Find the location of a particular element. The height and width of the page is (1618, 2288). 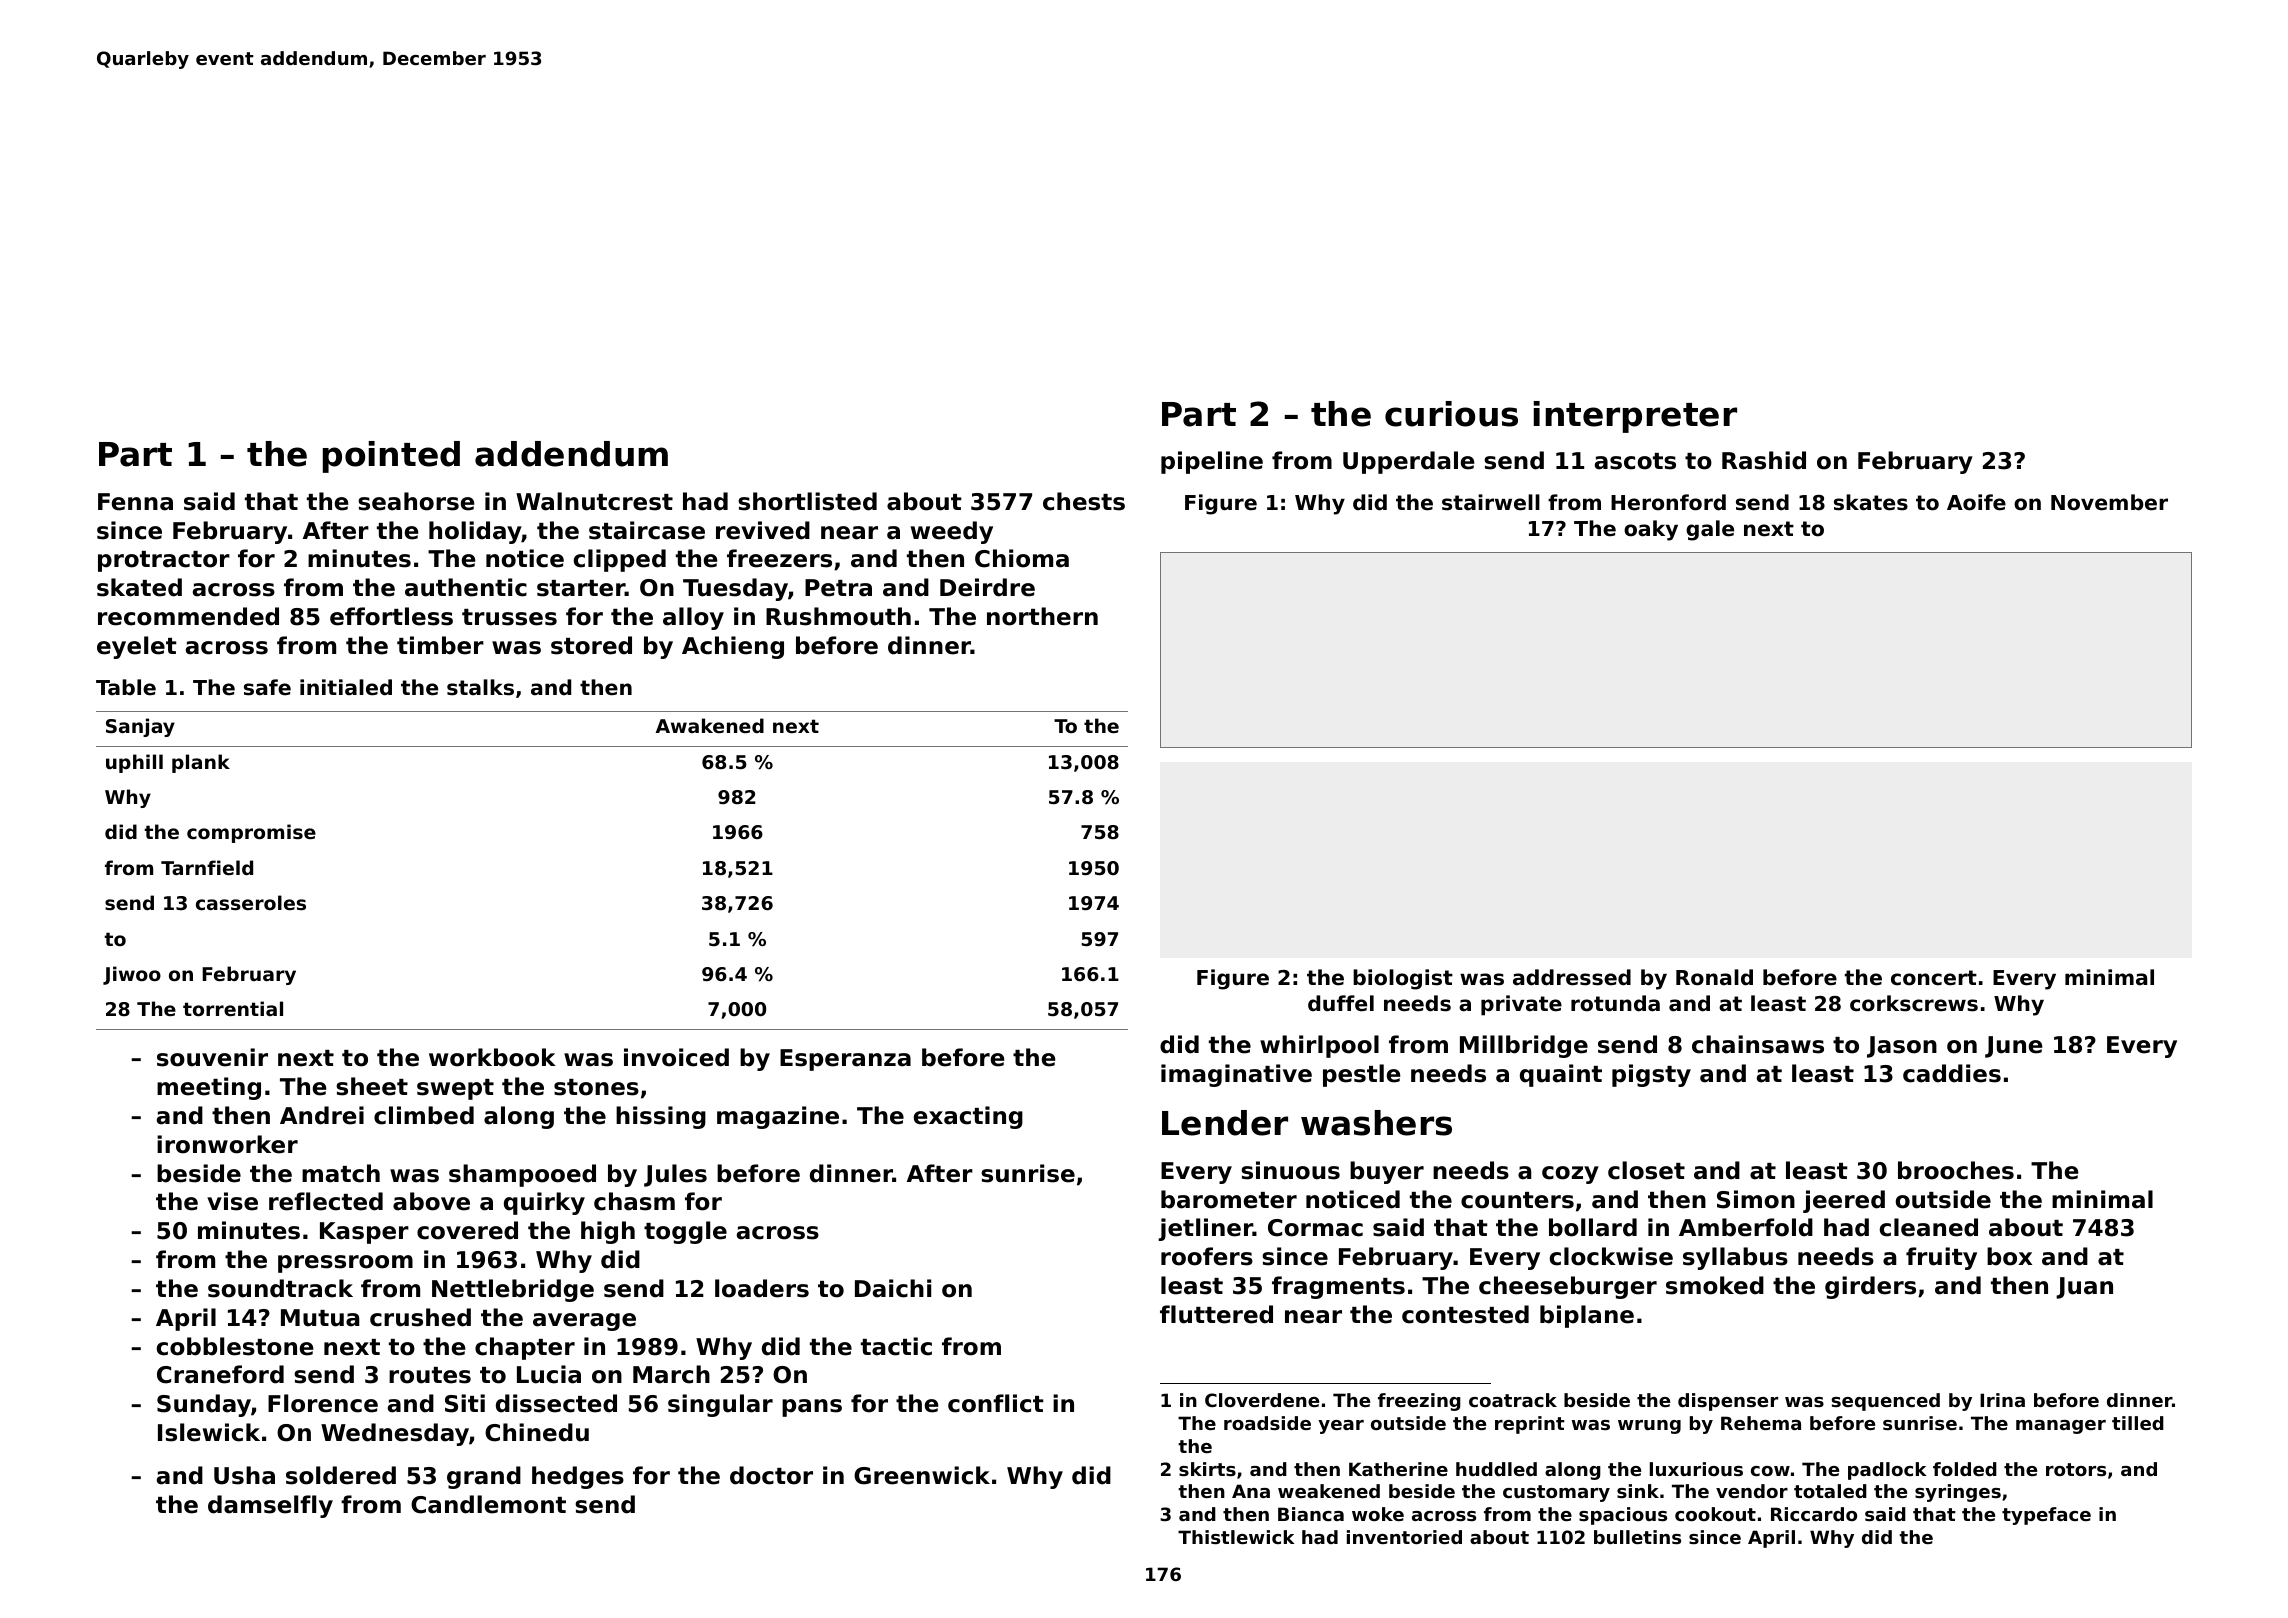

meeting is located at coordinates (209, 1088).
